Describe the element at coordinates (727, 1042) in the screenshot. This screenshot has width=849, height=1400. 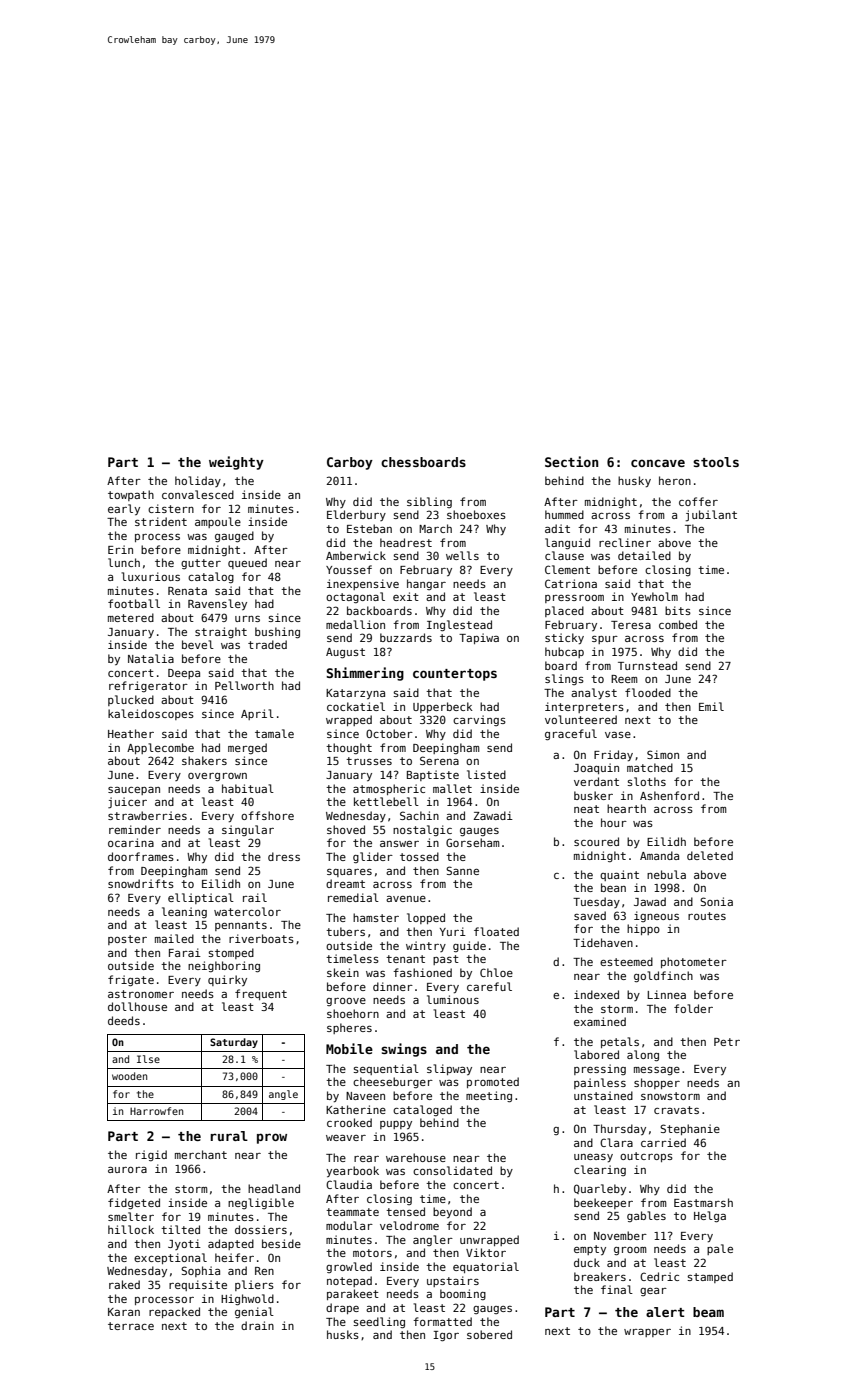
I see `Petr` at that location.
